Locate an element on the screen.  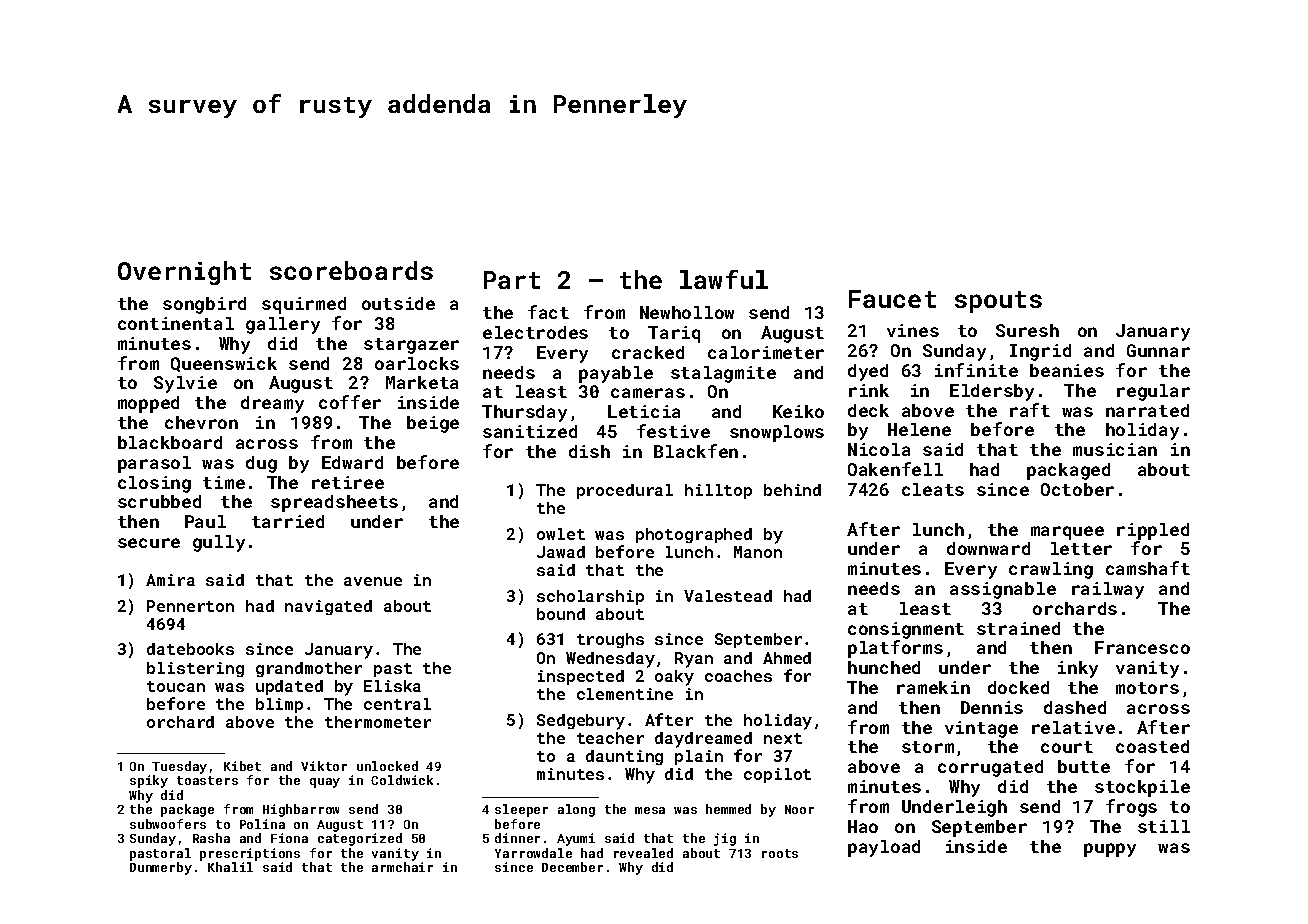
Pennerton is located at coordinates (190, 606).
